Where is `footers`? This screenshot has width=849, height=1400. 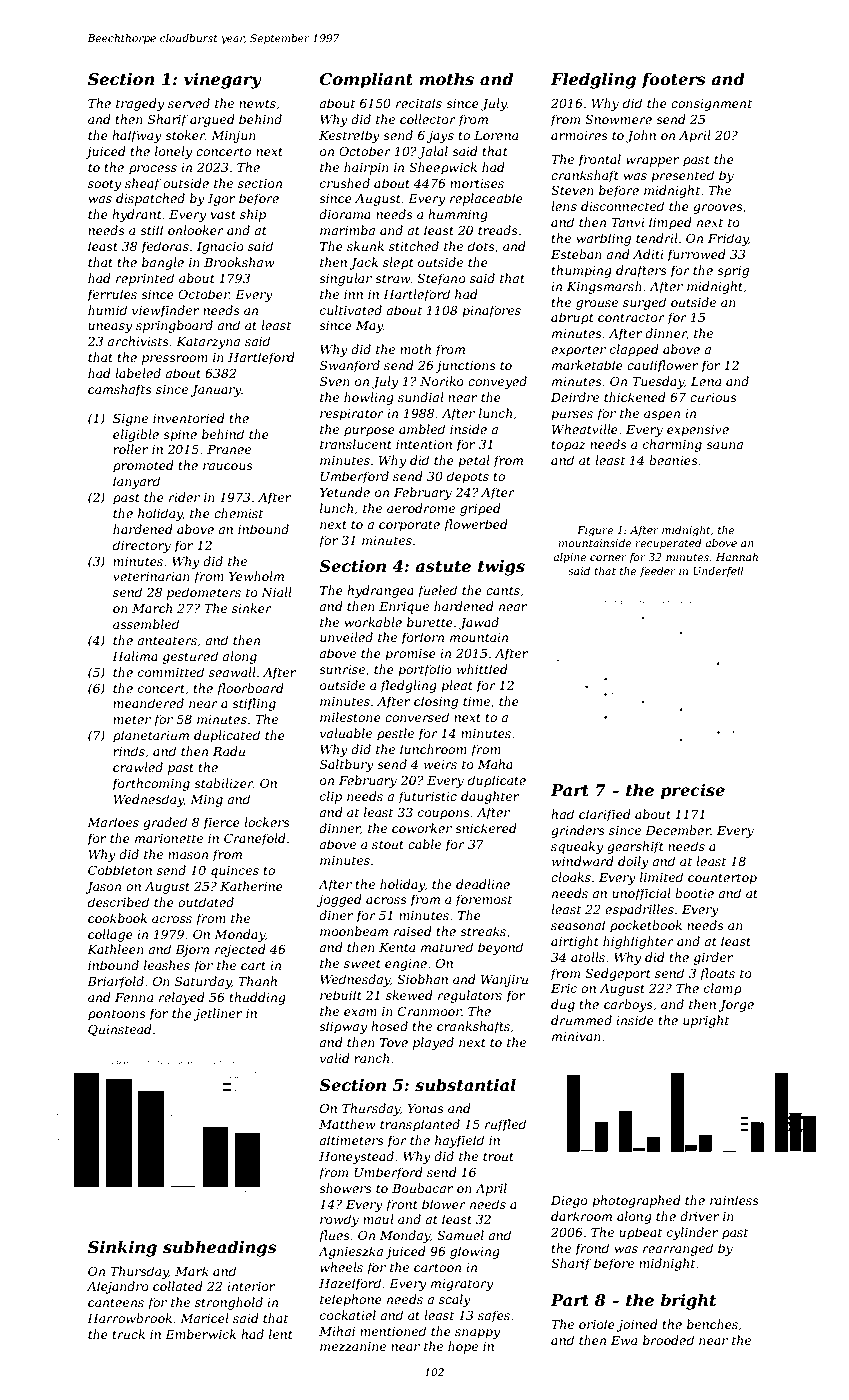 footers is located at coordinates (673, 80).
